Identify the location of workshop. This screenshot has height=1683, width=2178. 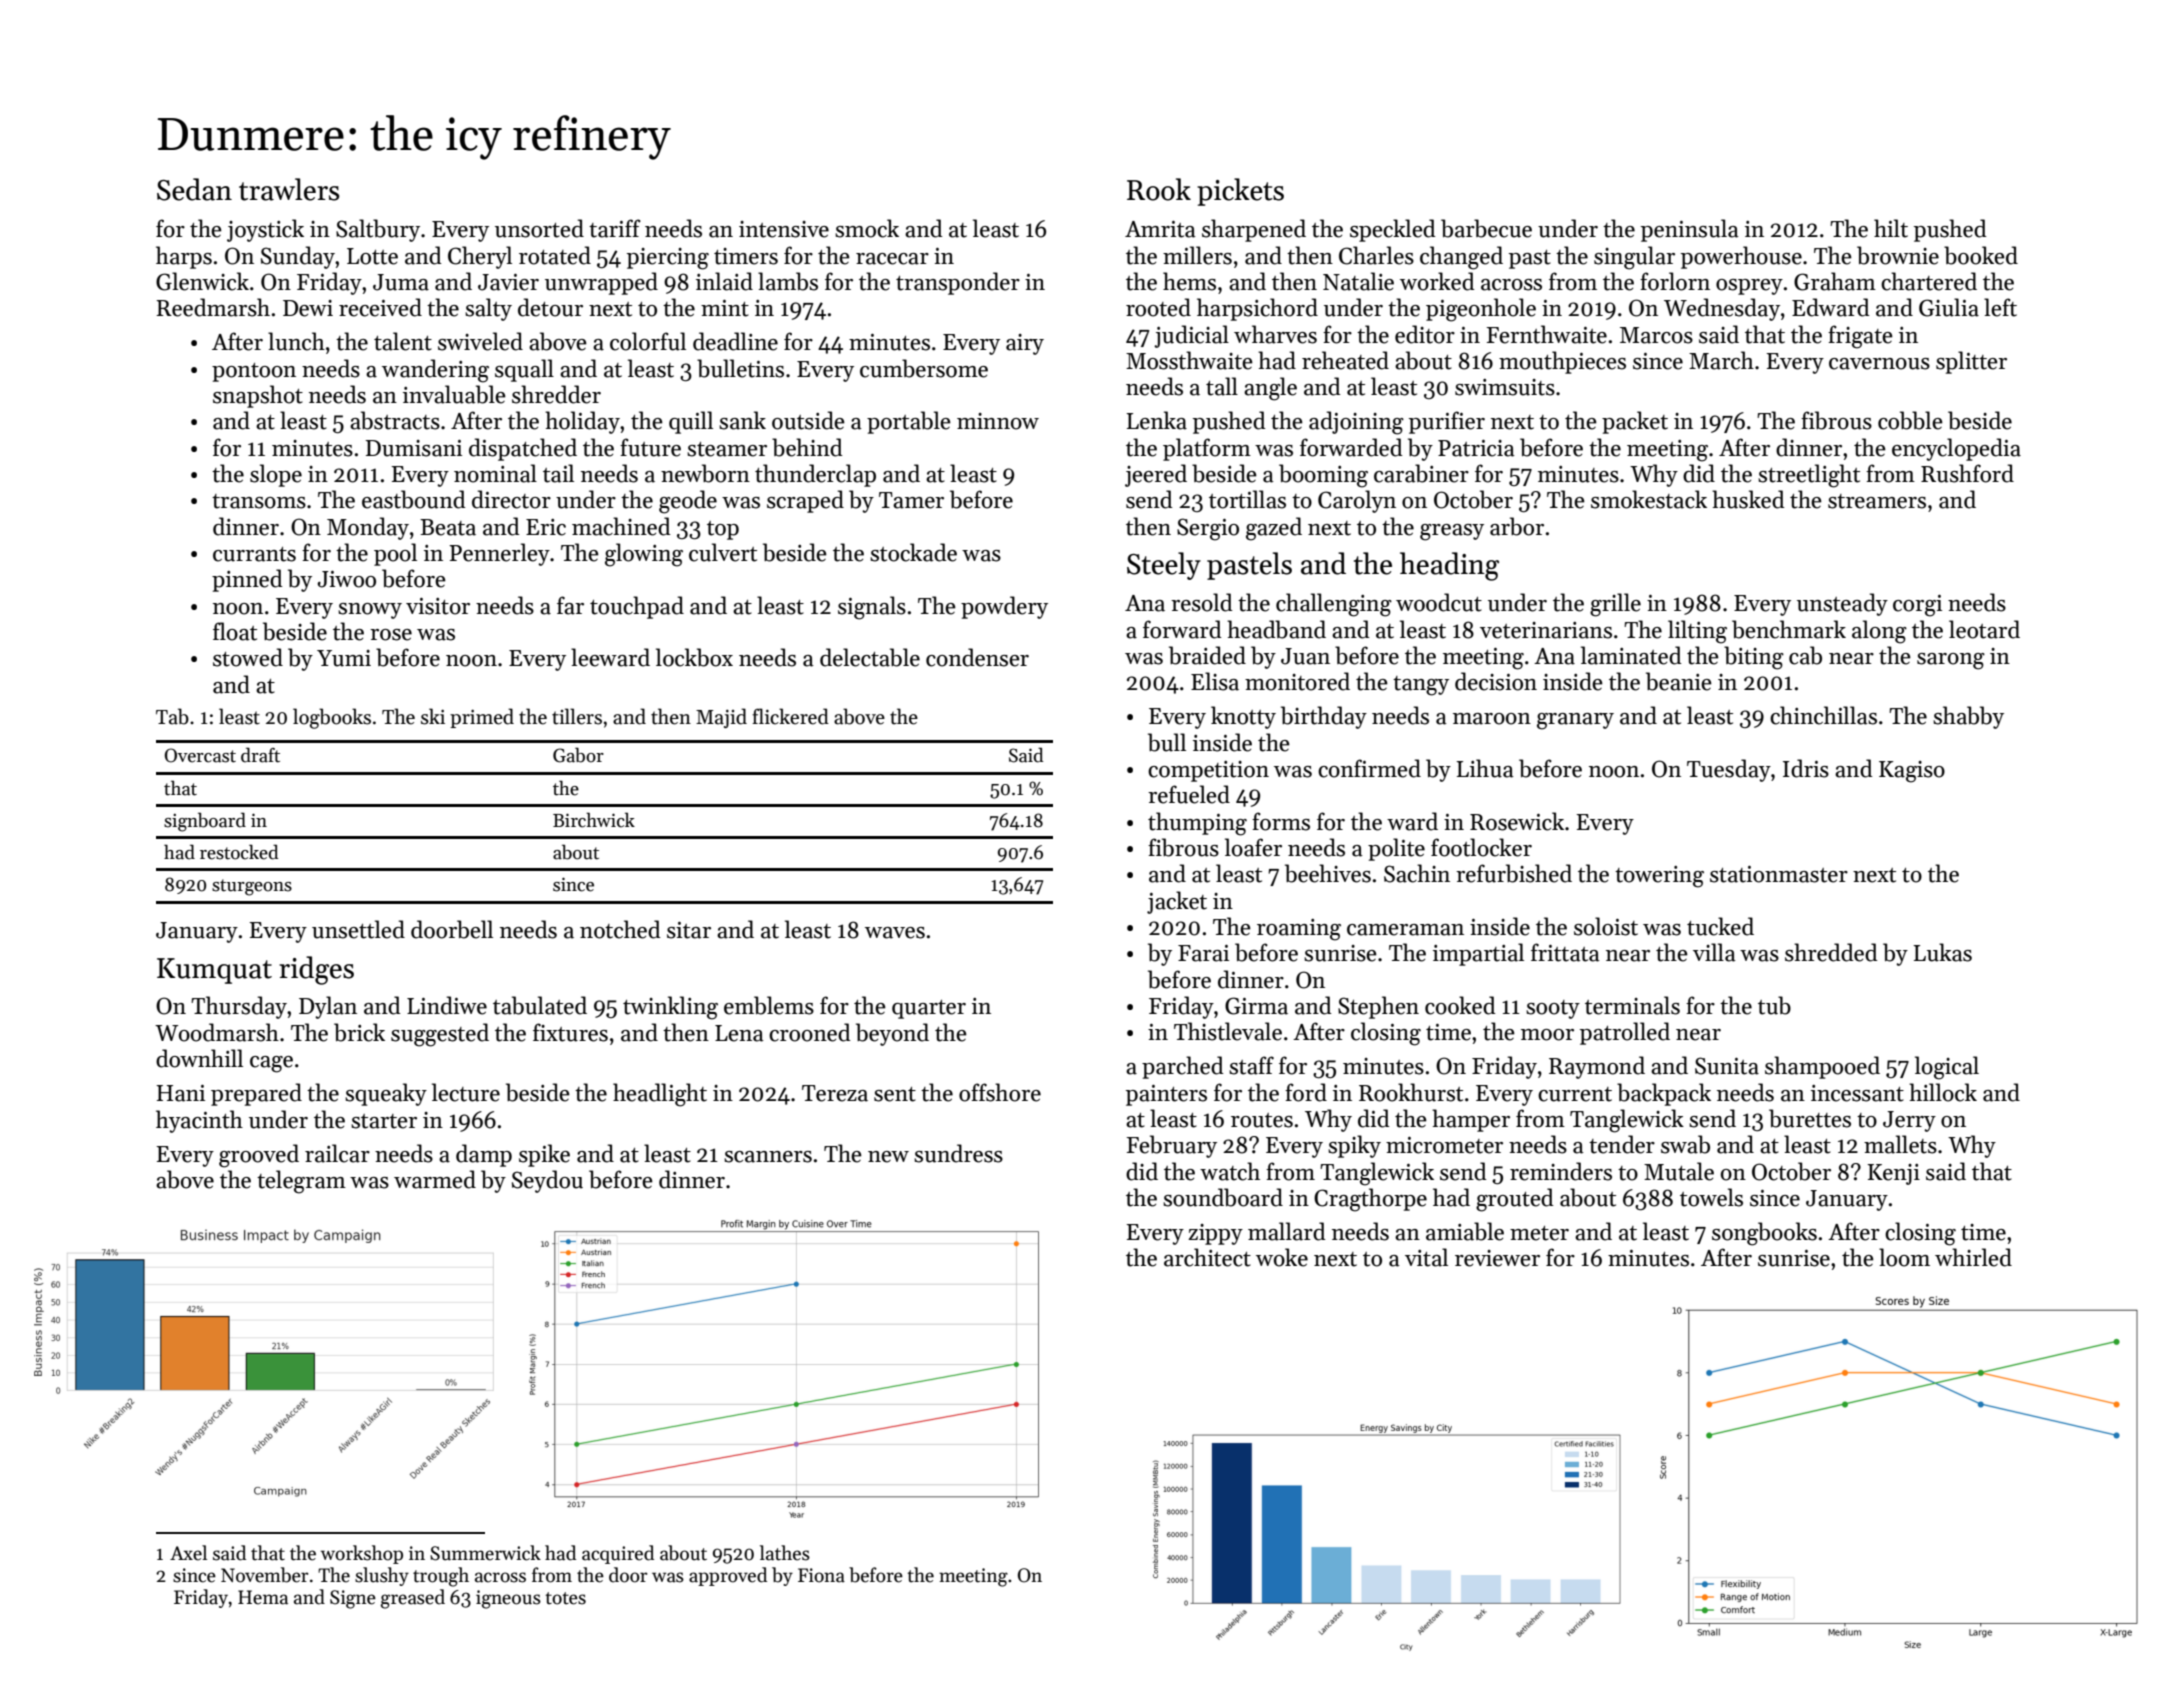
(362, 1554).
